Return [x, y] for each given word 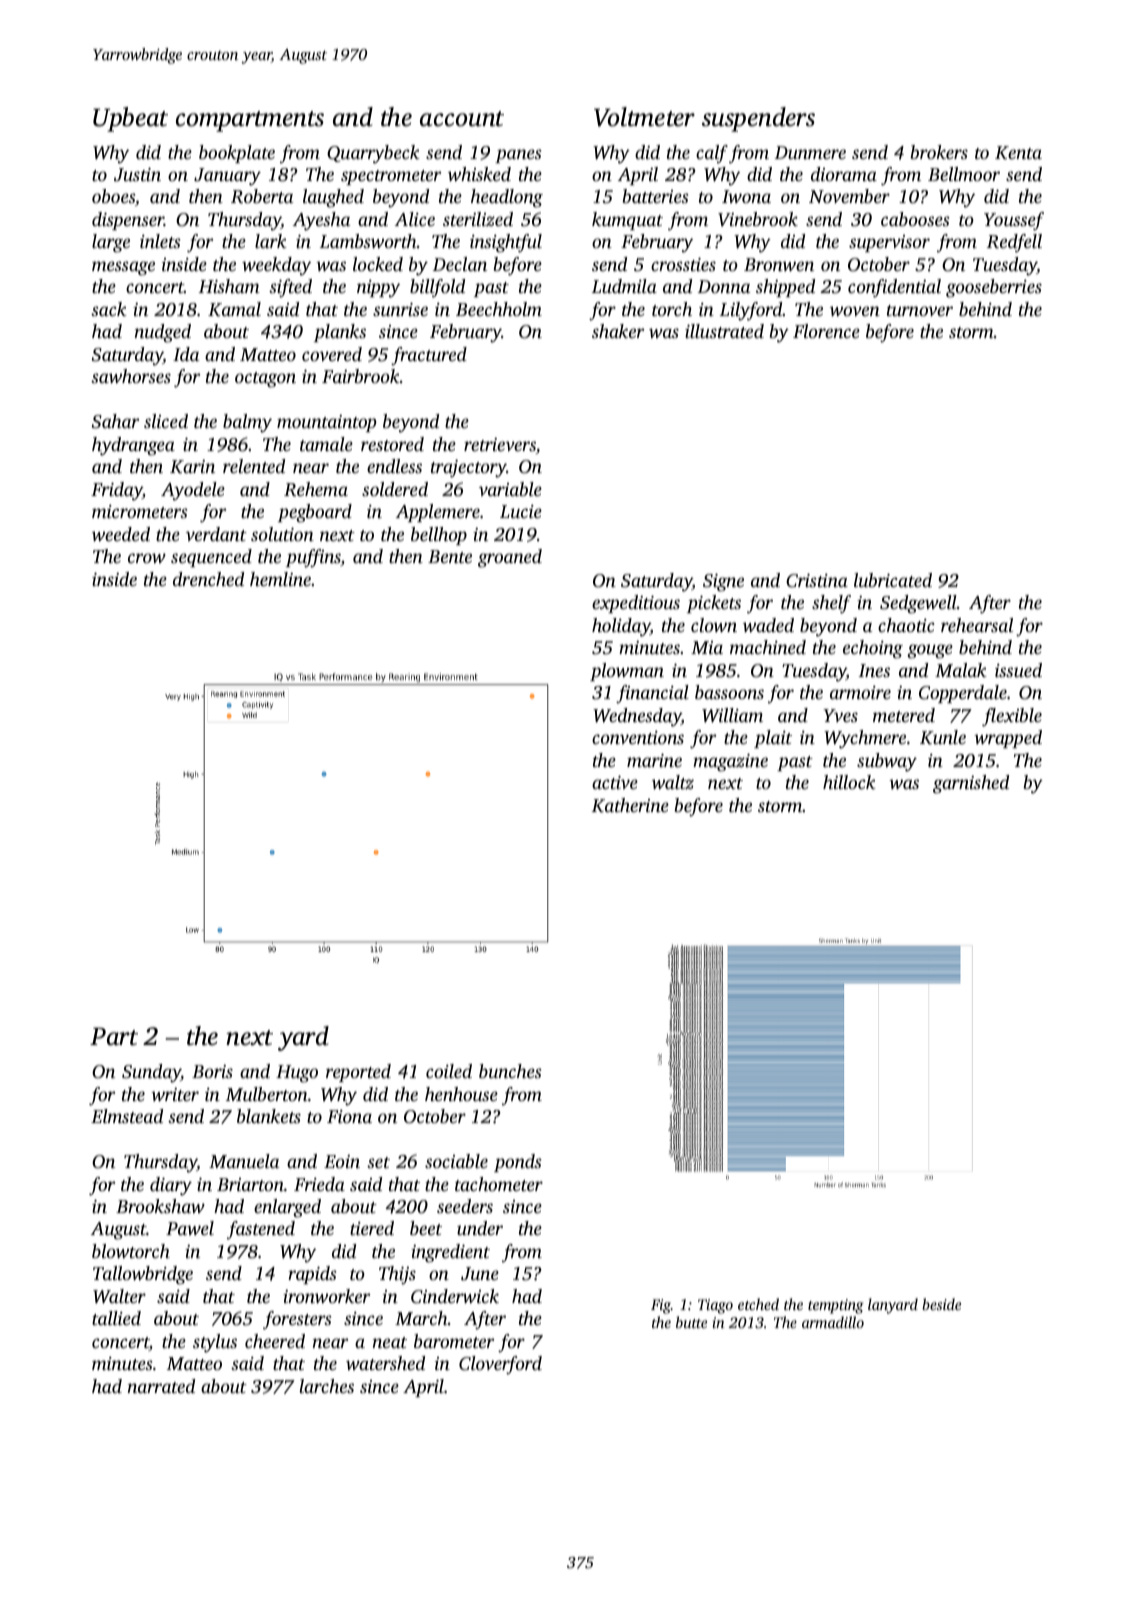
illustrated [724, 331]
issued [1018, 670]
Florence [826, 331]
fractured [429, 356]
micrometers [140, 511]
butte [691, 1322]
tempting [835, 1306]
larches [327, 1386]
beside [941, 1304]
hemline [280, 579]
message [123, 268]
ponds [518, 1163]
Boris [212, 1071]
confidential [894, 288]
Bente [450, 556]
